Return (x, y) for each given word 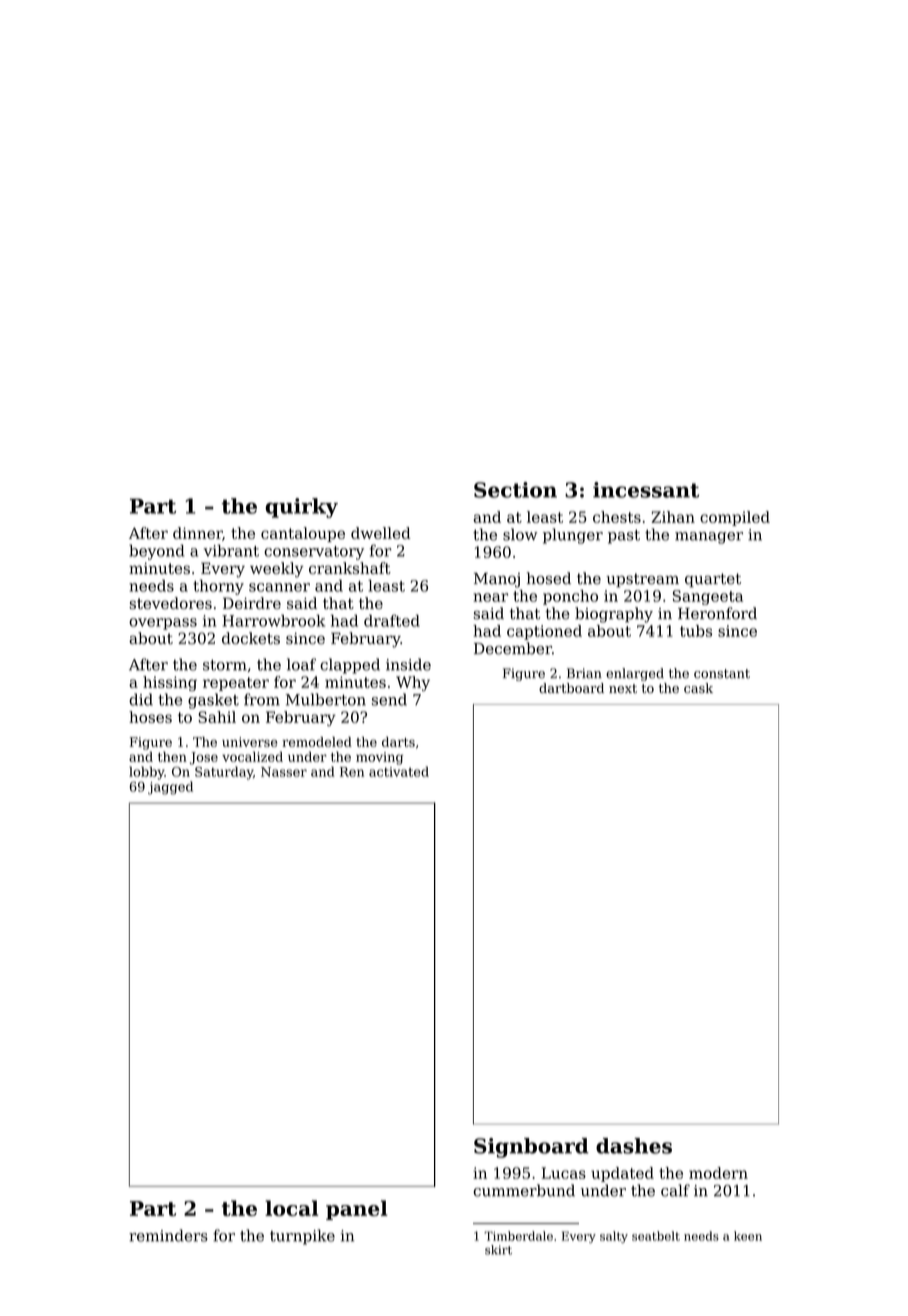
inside (408, 664)
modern (718, 1173)
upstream (642, 580)
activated (399, 771)
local (291, 1208)
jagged (170, 788)
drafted (392, 620)
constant (722, 674)
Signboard (531, 1148)
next (623, 688)
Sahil (217, 717)
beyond (157, 552)
